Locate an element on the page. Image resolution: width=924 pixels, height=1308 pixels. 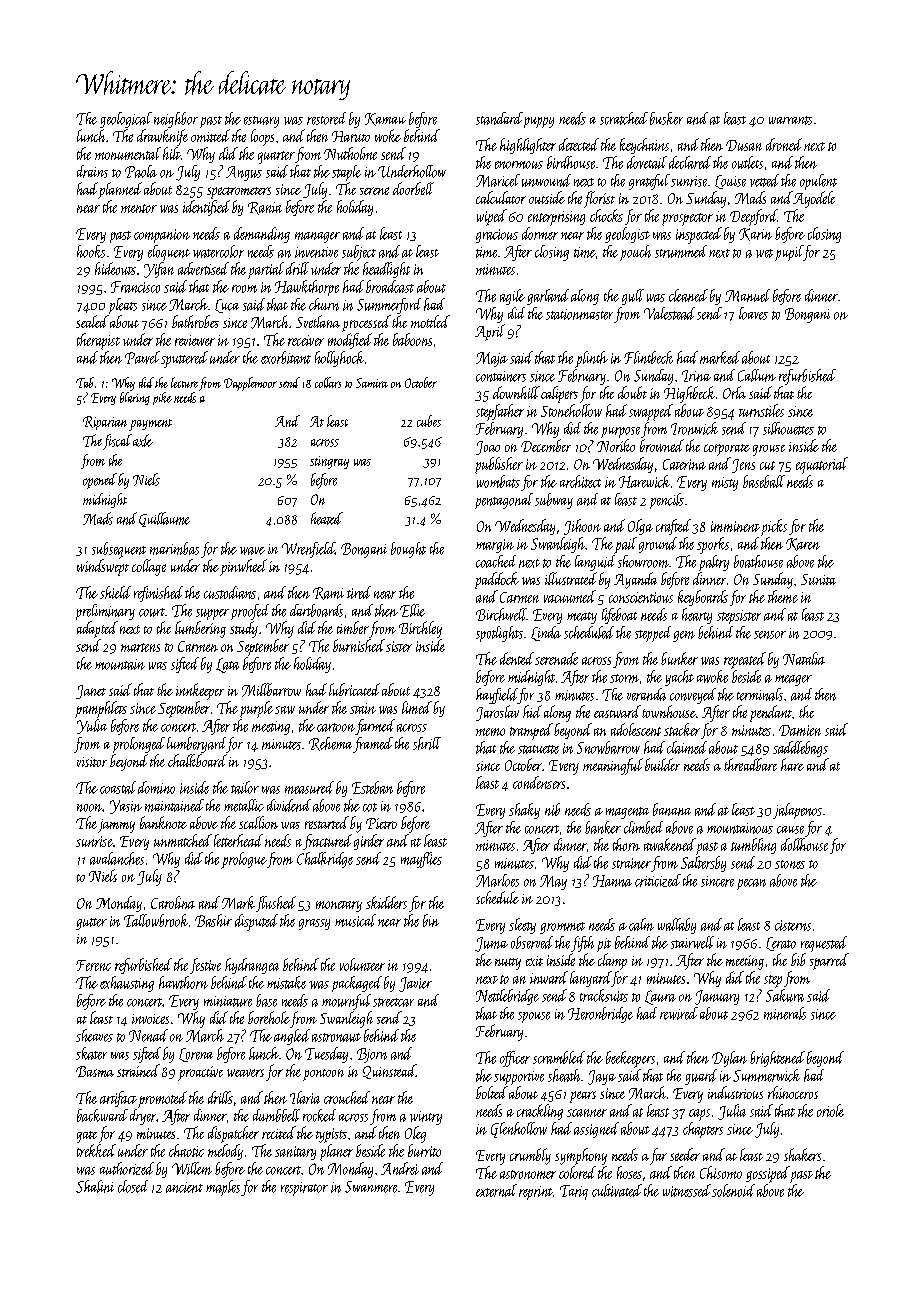
witnessed is located at coordinates (687, 1190).
